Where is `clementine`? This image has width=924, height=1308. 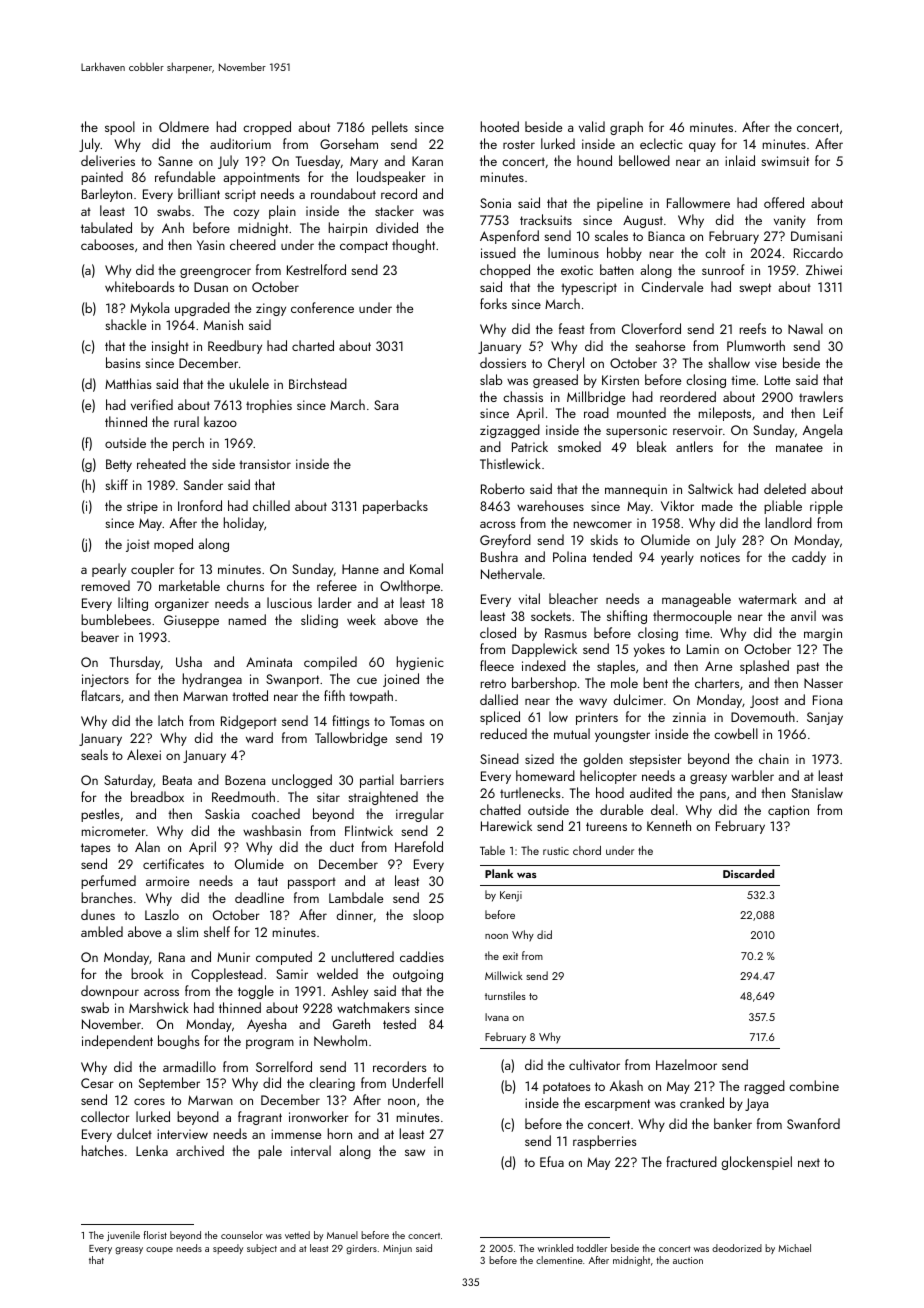
clementine is located at coordinates (559, 1260).
